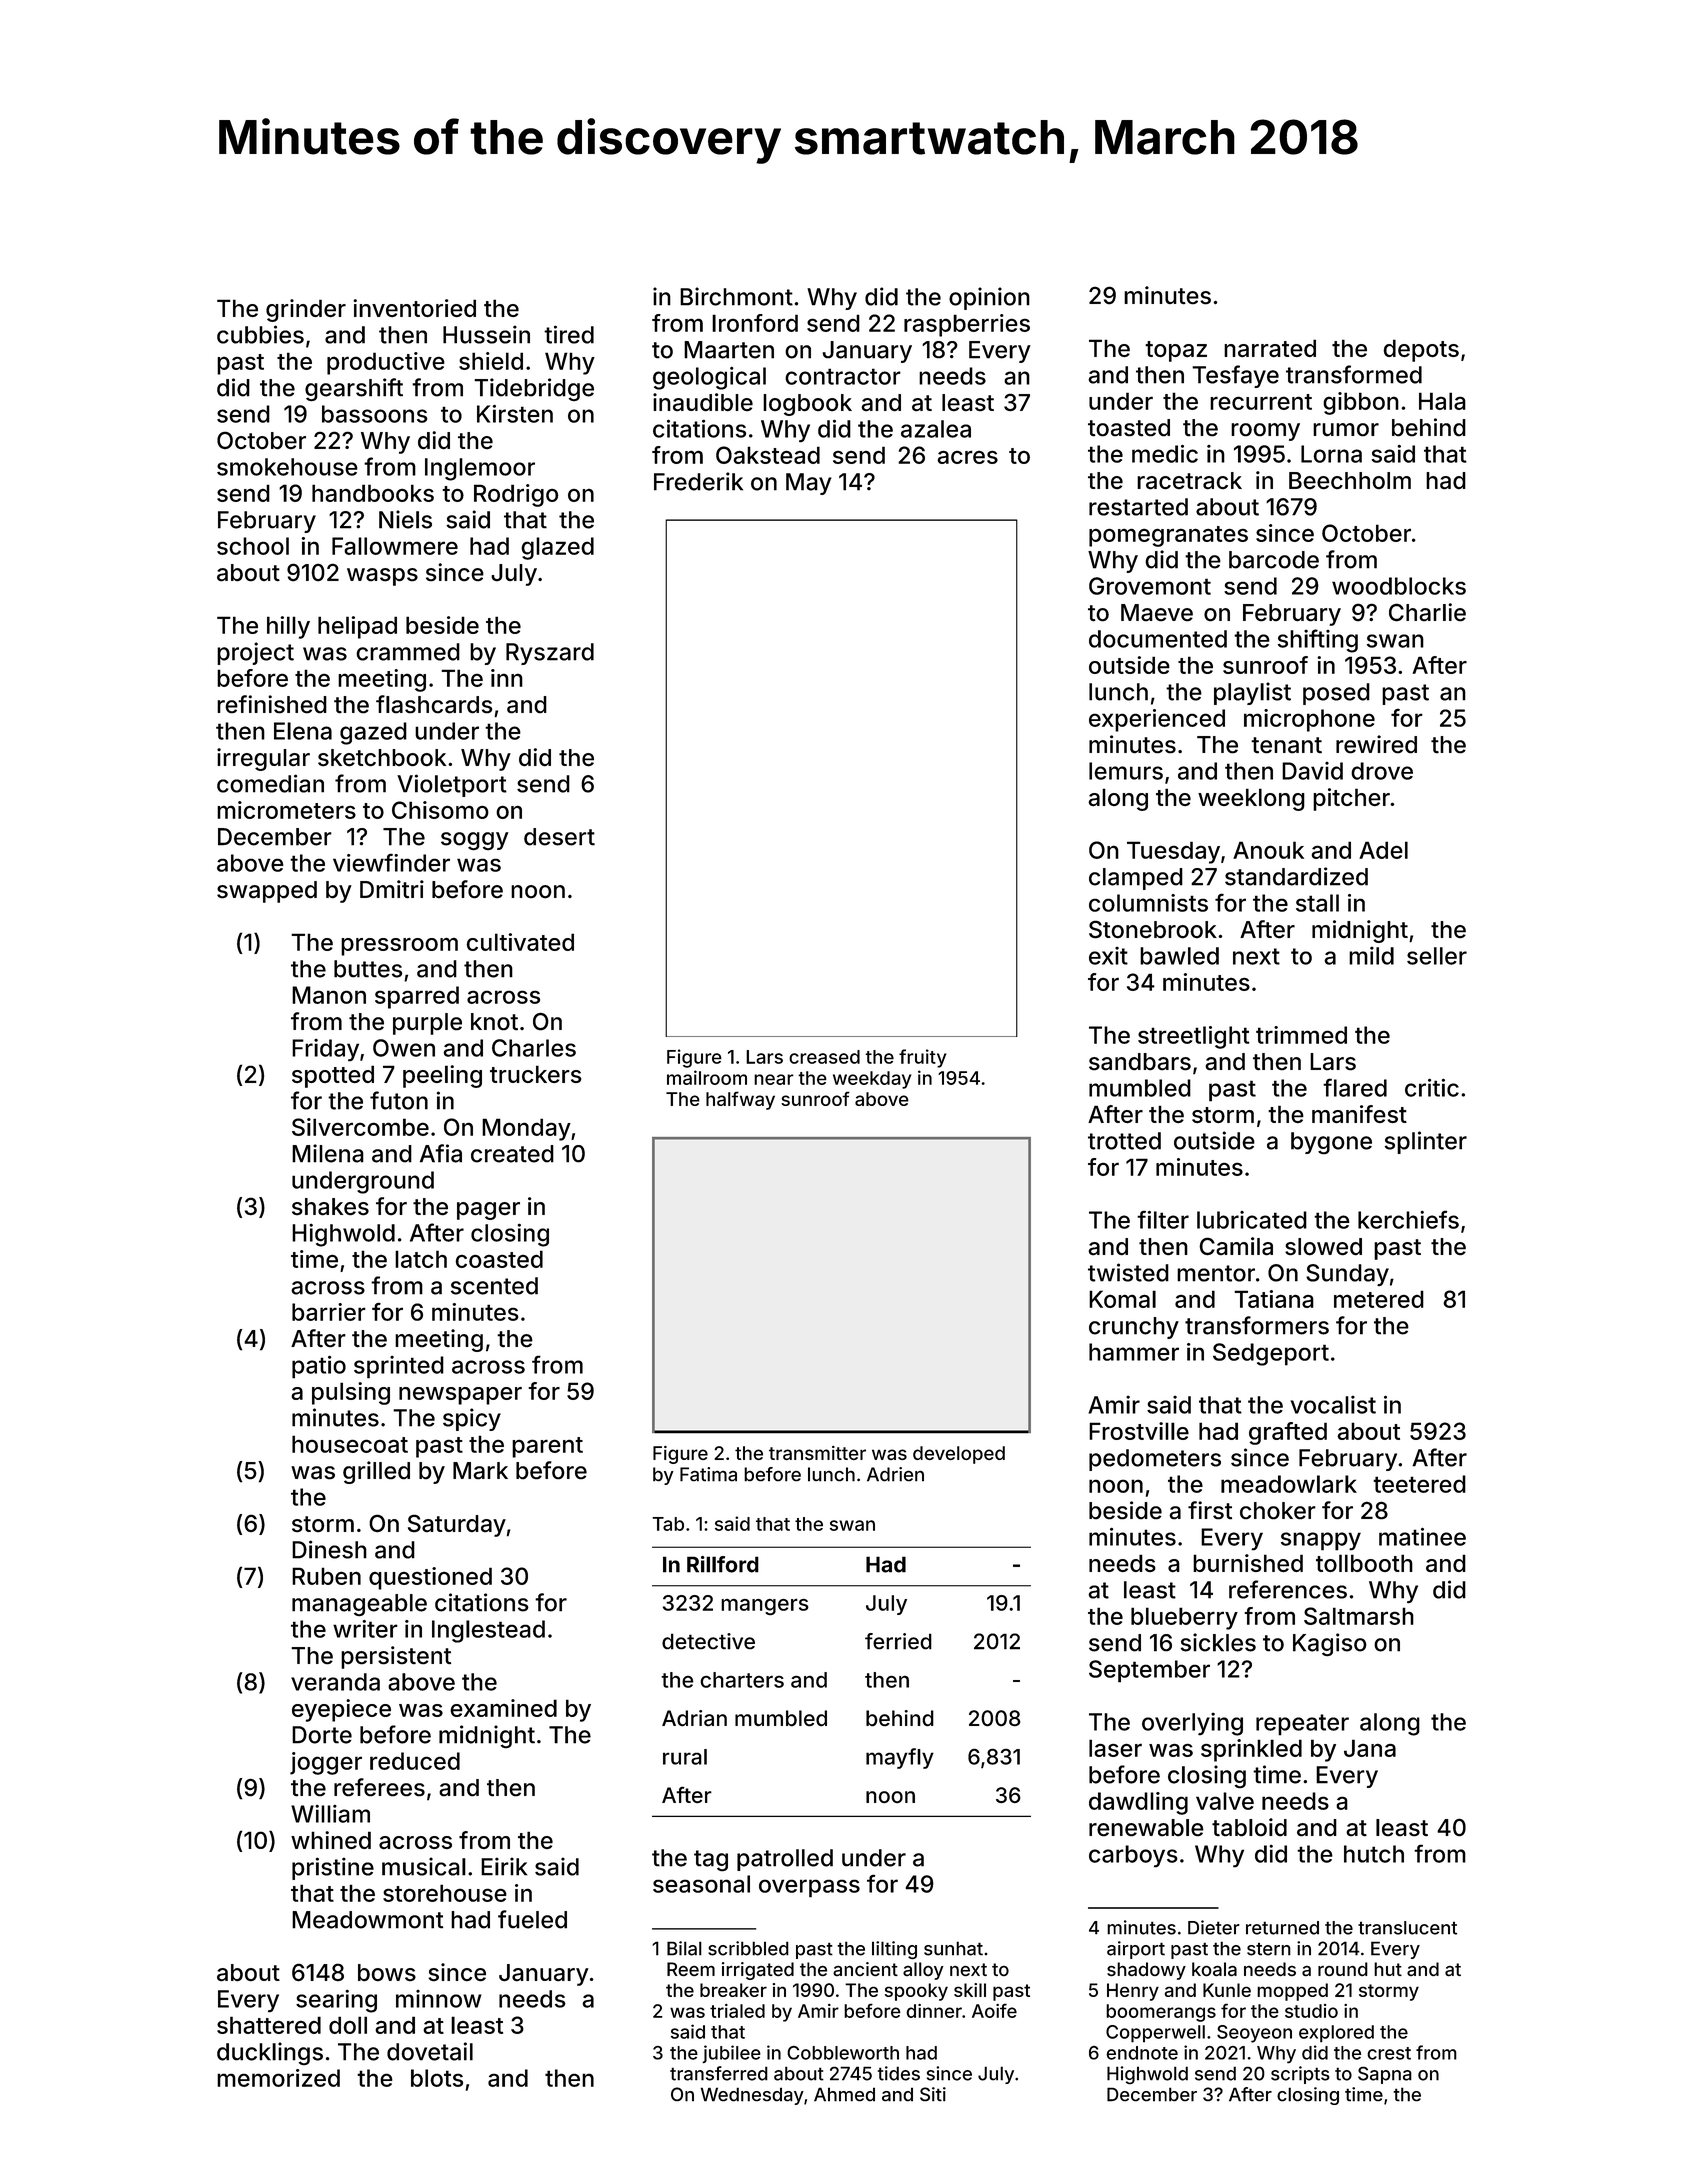  I want to click on documented, so click(1158, 639).
